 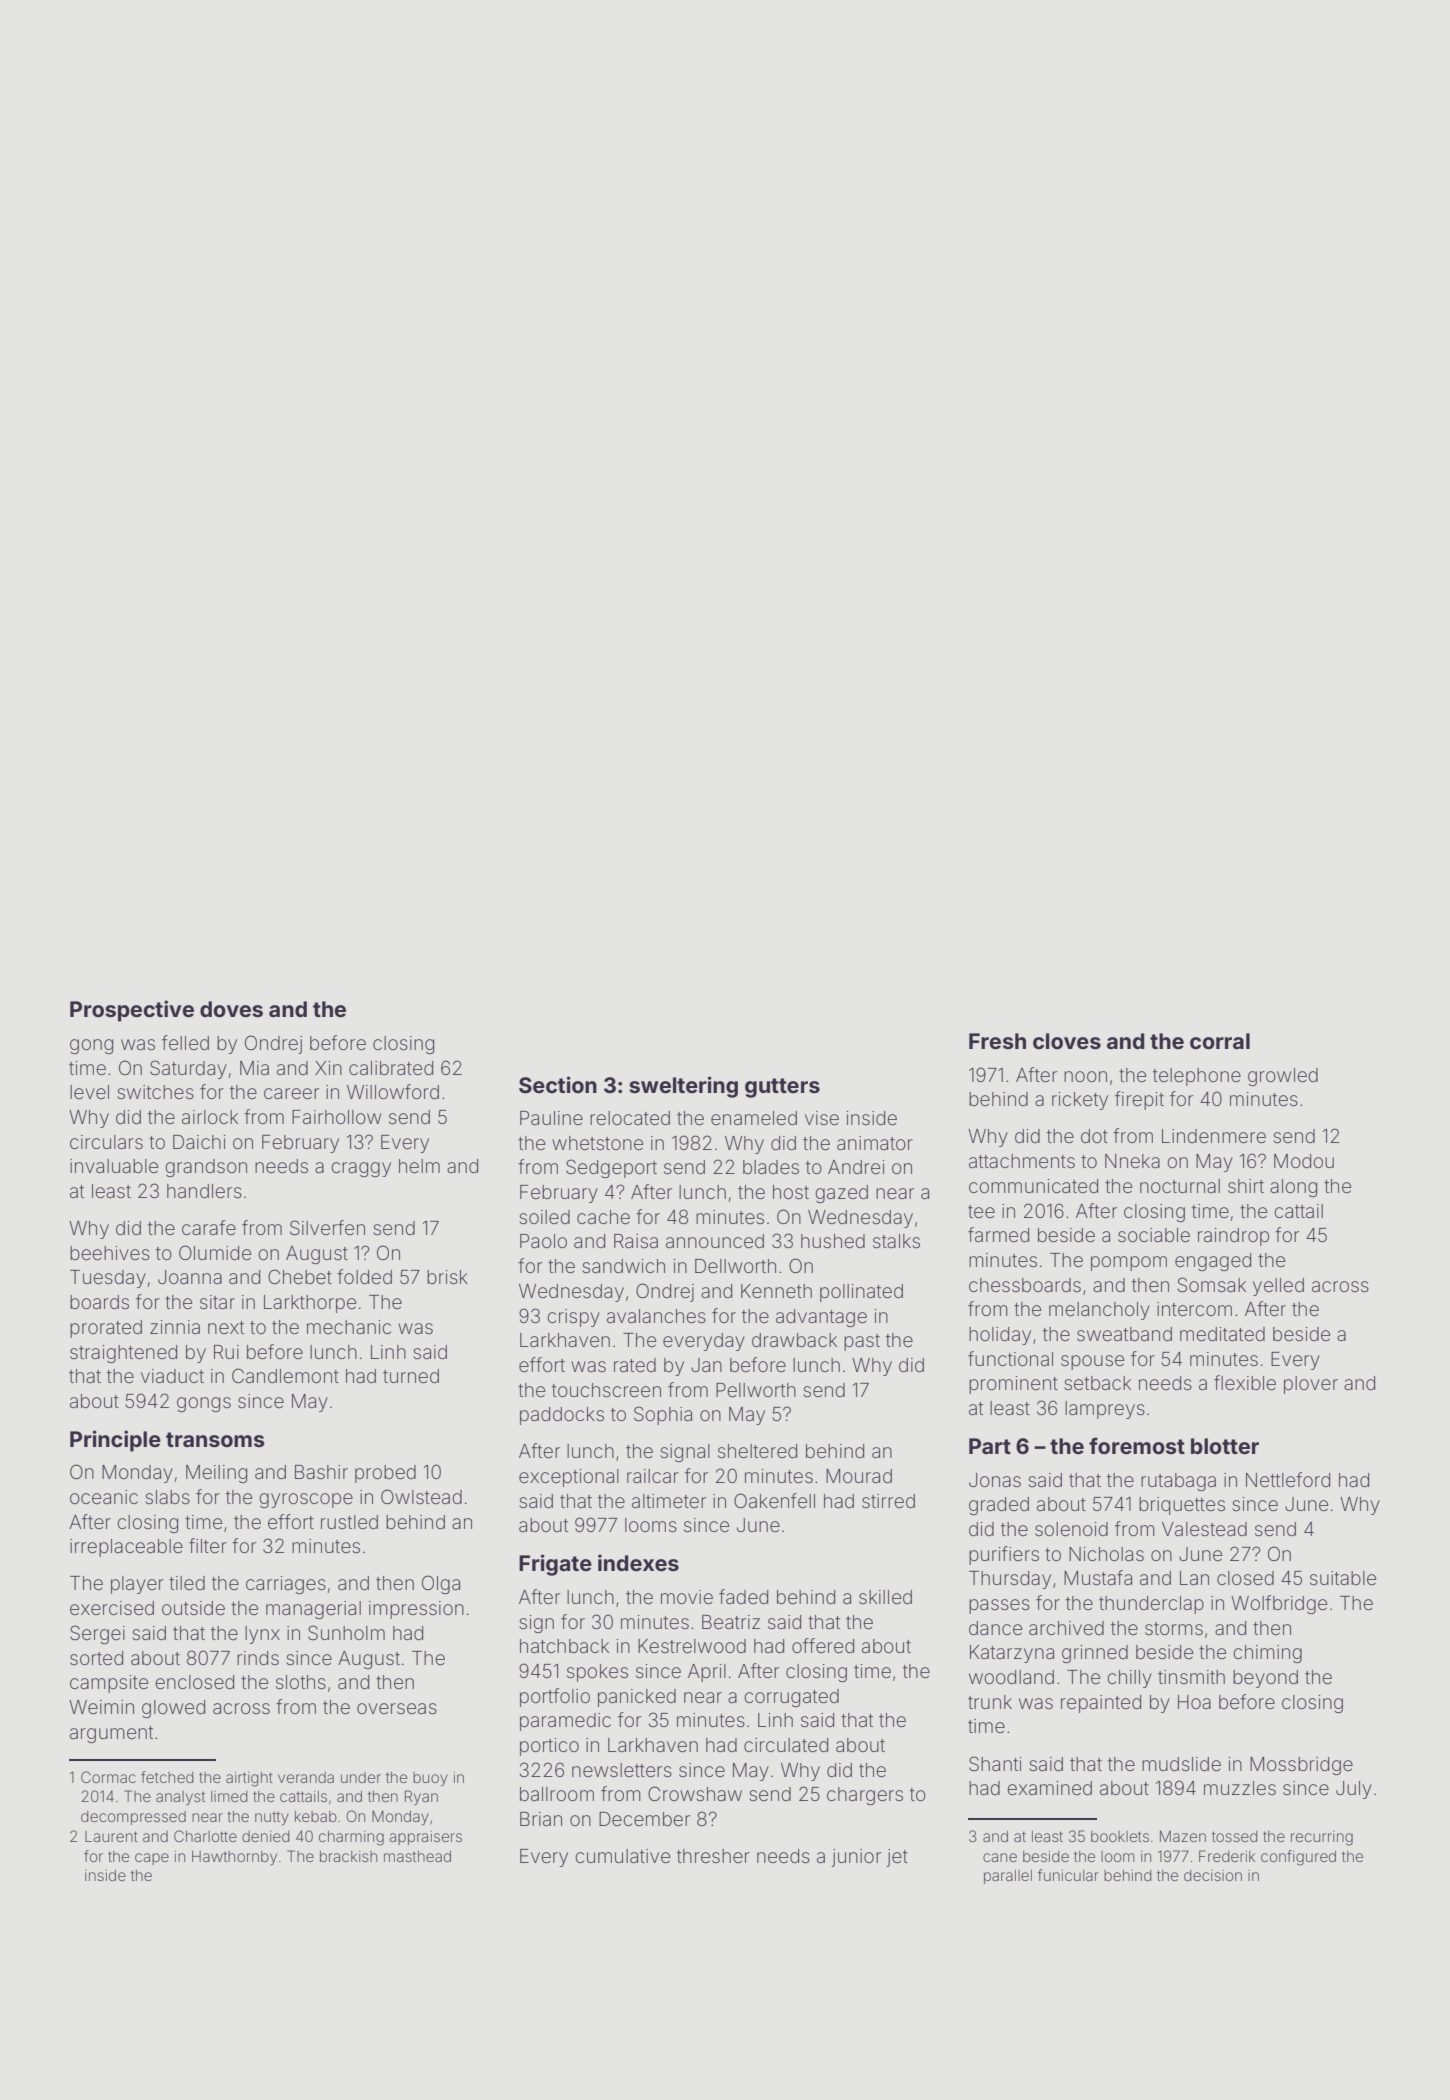 What do you see at coordinates (215, 1252) in the image?
I see `Olumide` at bounding box center [215, 1252].
